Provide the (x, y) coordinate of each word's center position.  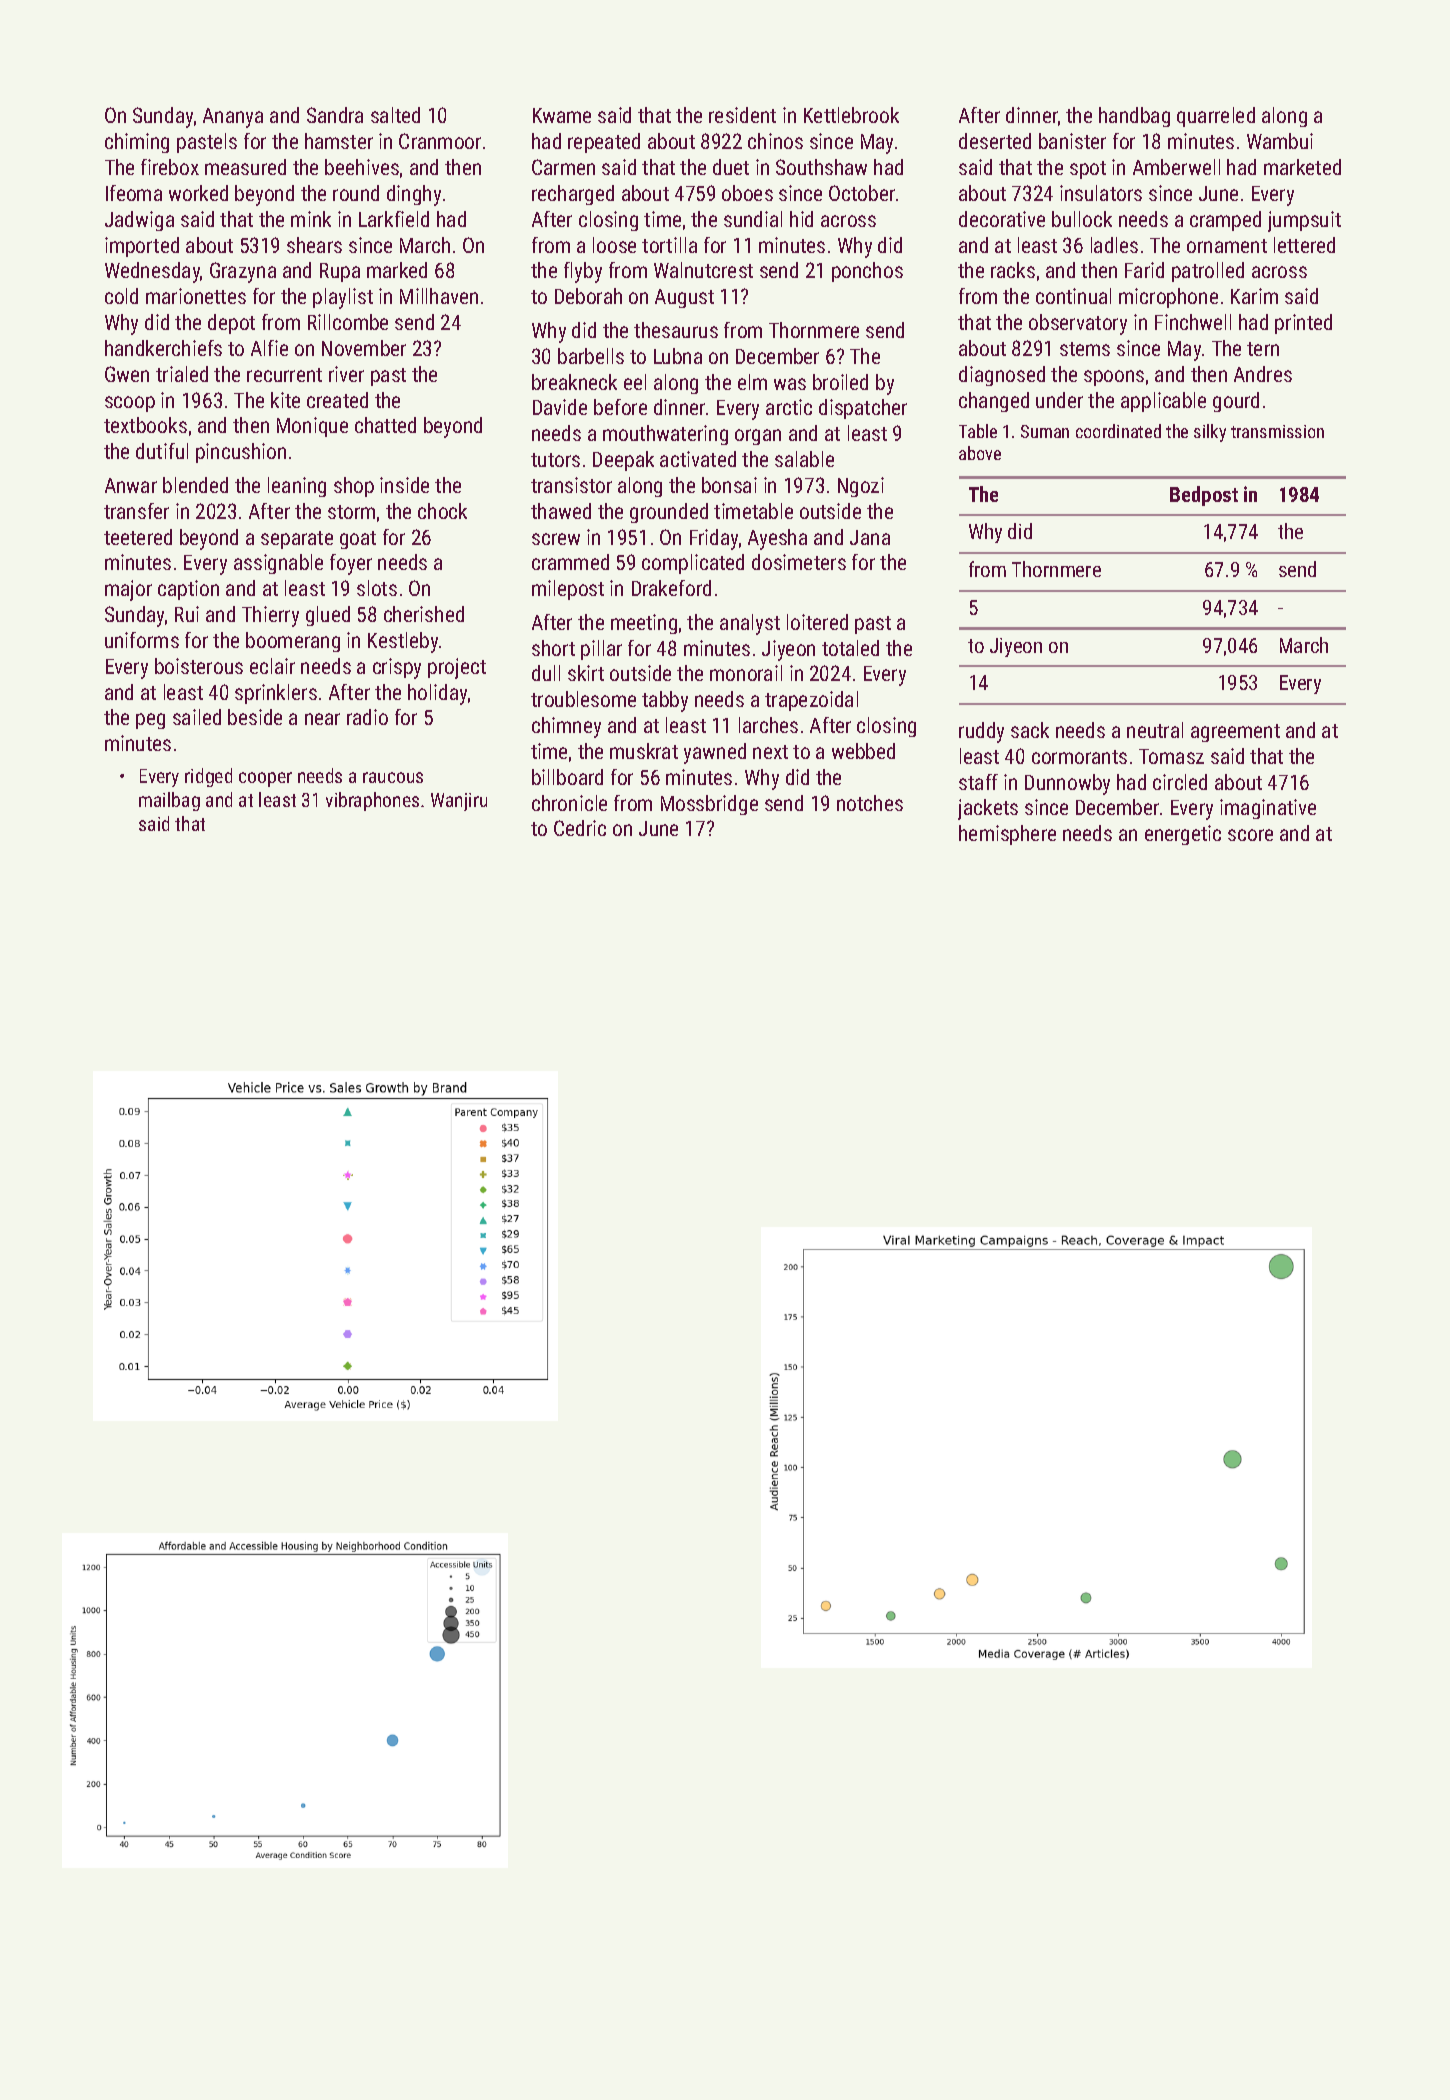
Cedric (580, 828)
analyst (750, 624)
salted (395, 115)
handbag (1134, 117)
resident (742, 115)
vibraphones (372, 801)
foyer (351, 564)
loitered (817, 622)
